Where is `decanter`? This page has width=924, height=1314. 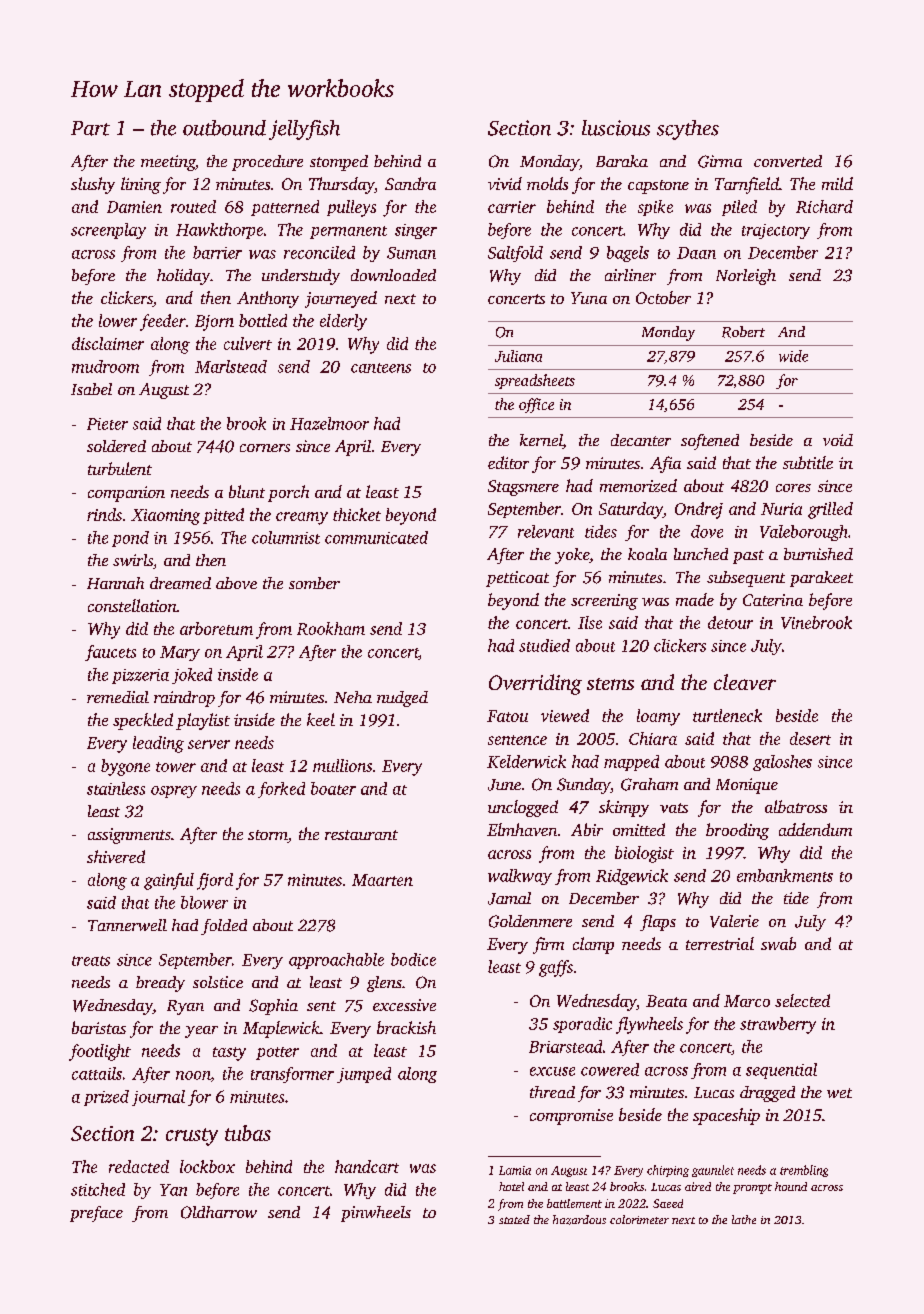
decanter is located at coordinates (641, 440).
